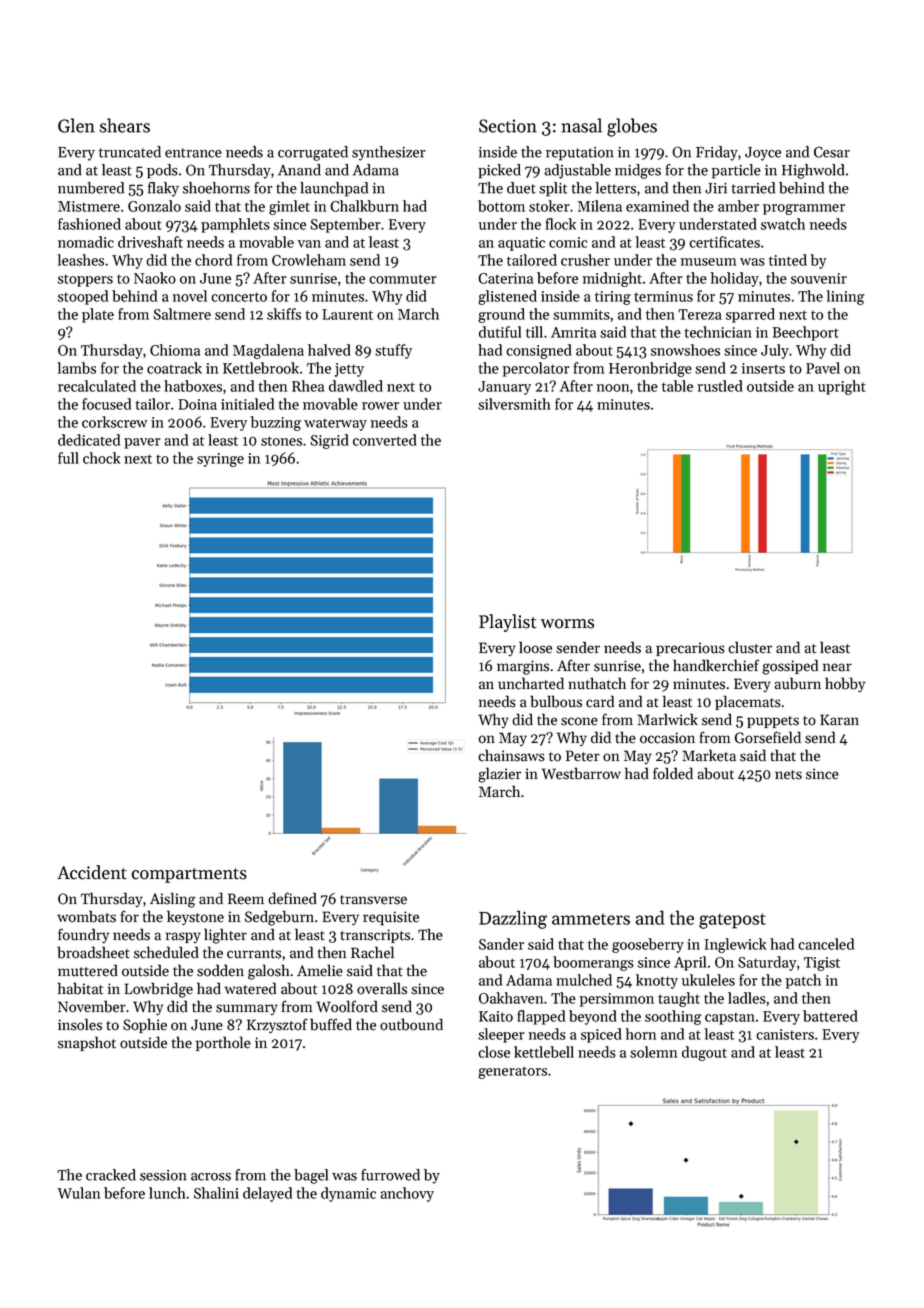  What do you see at coordinates (716, 188) in the screenshot?
I see `Jiri` at bounding box center [716, 188].
